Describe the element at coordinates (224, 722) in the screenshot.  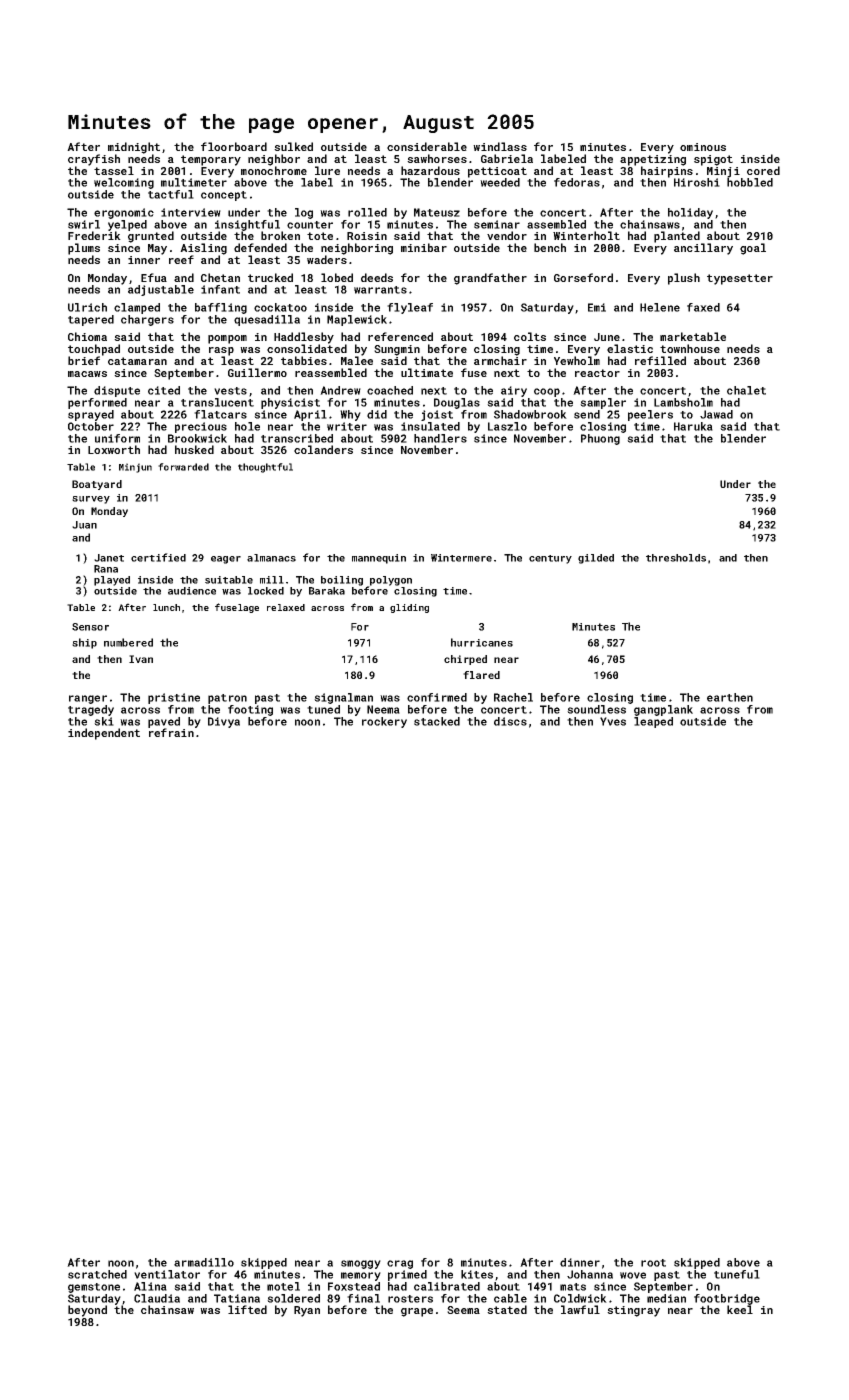
I see `Divya` at that location.
